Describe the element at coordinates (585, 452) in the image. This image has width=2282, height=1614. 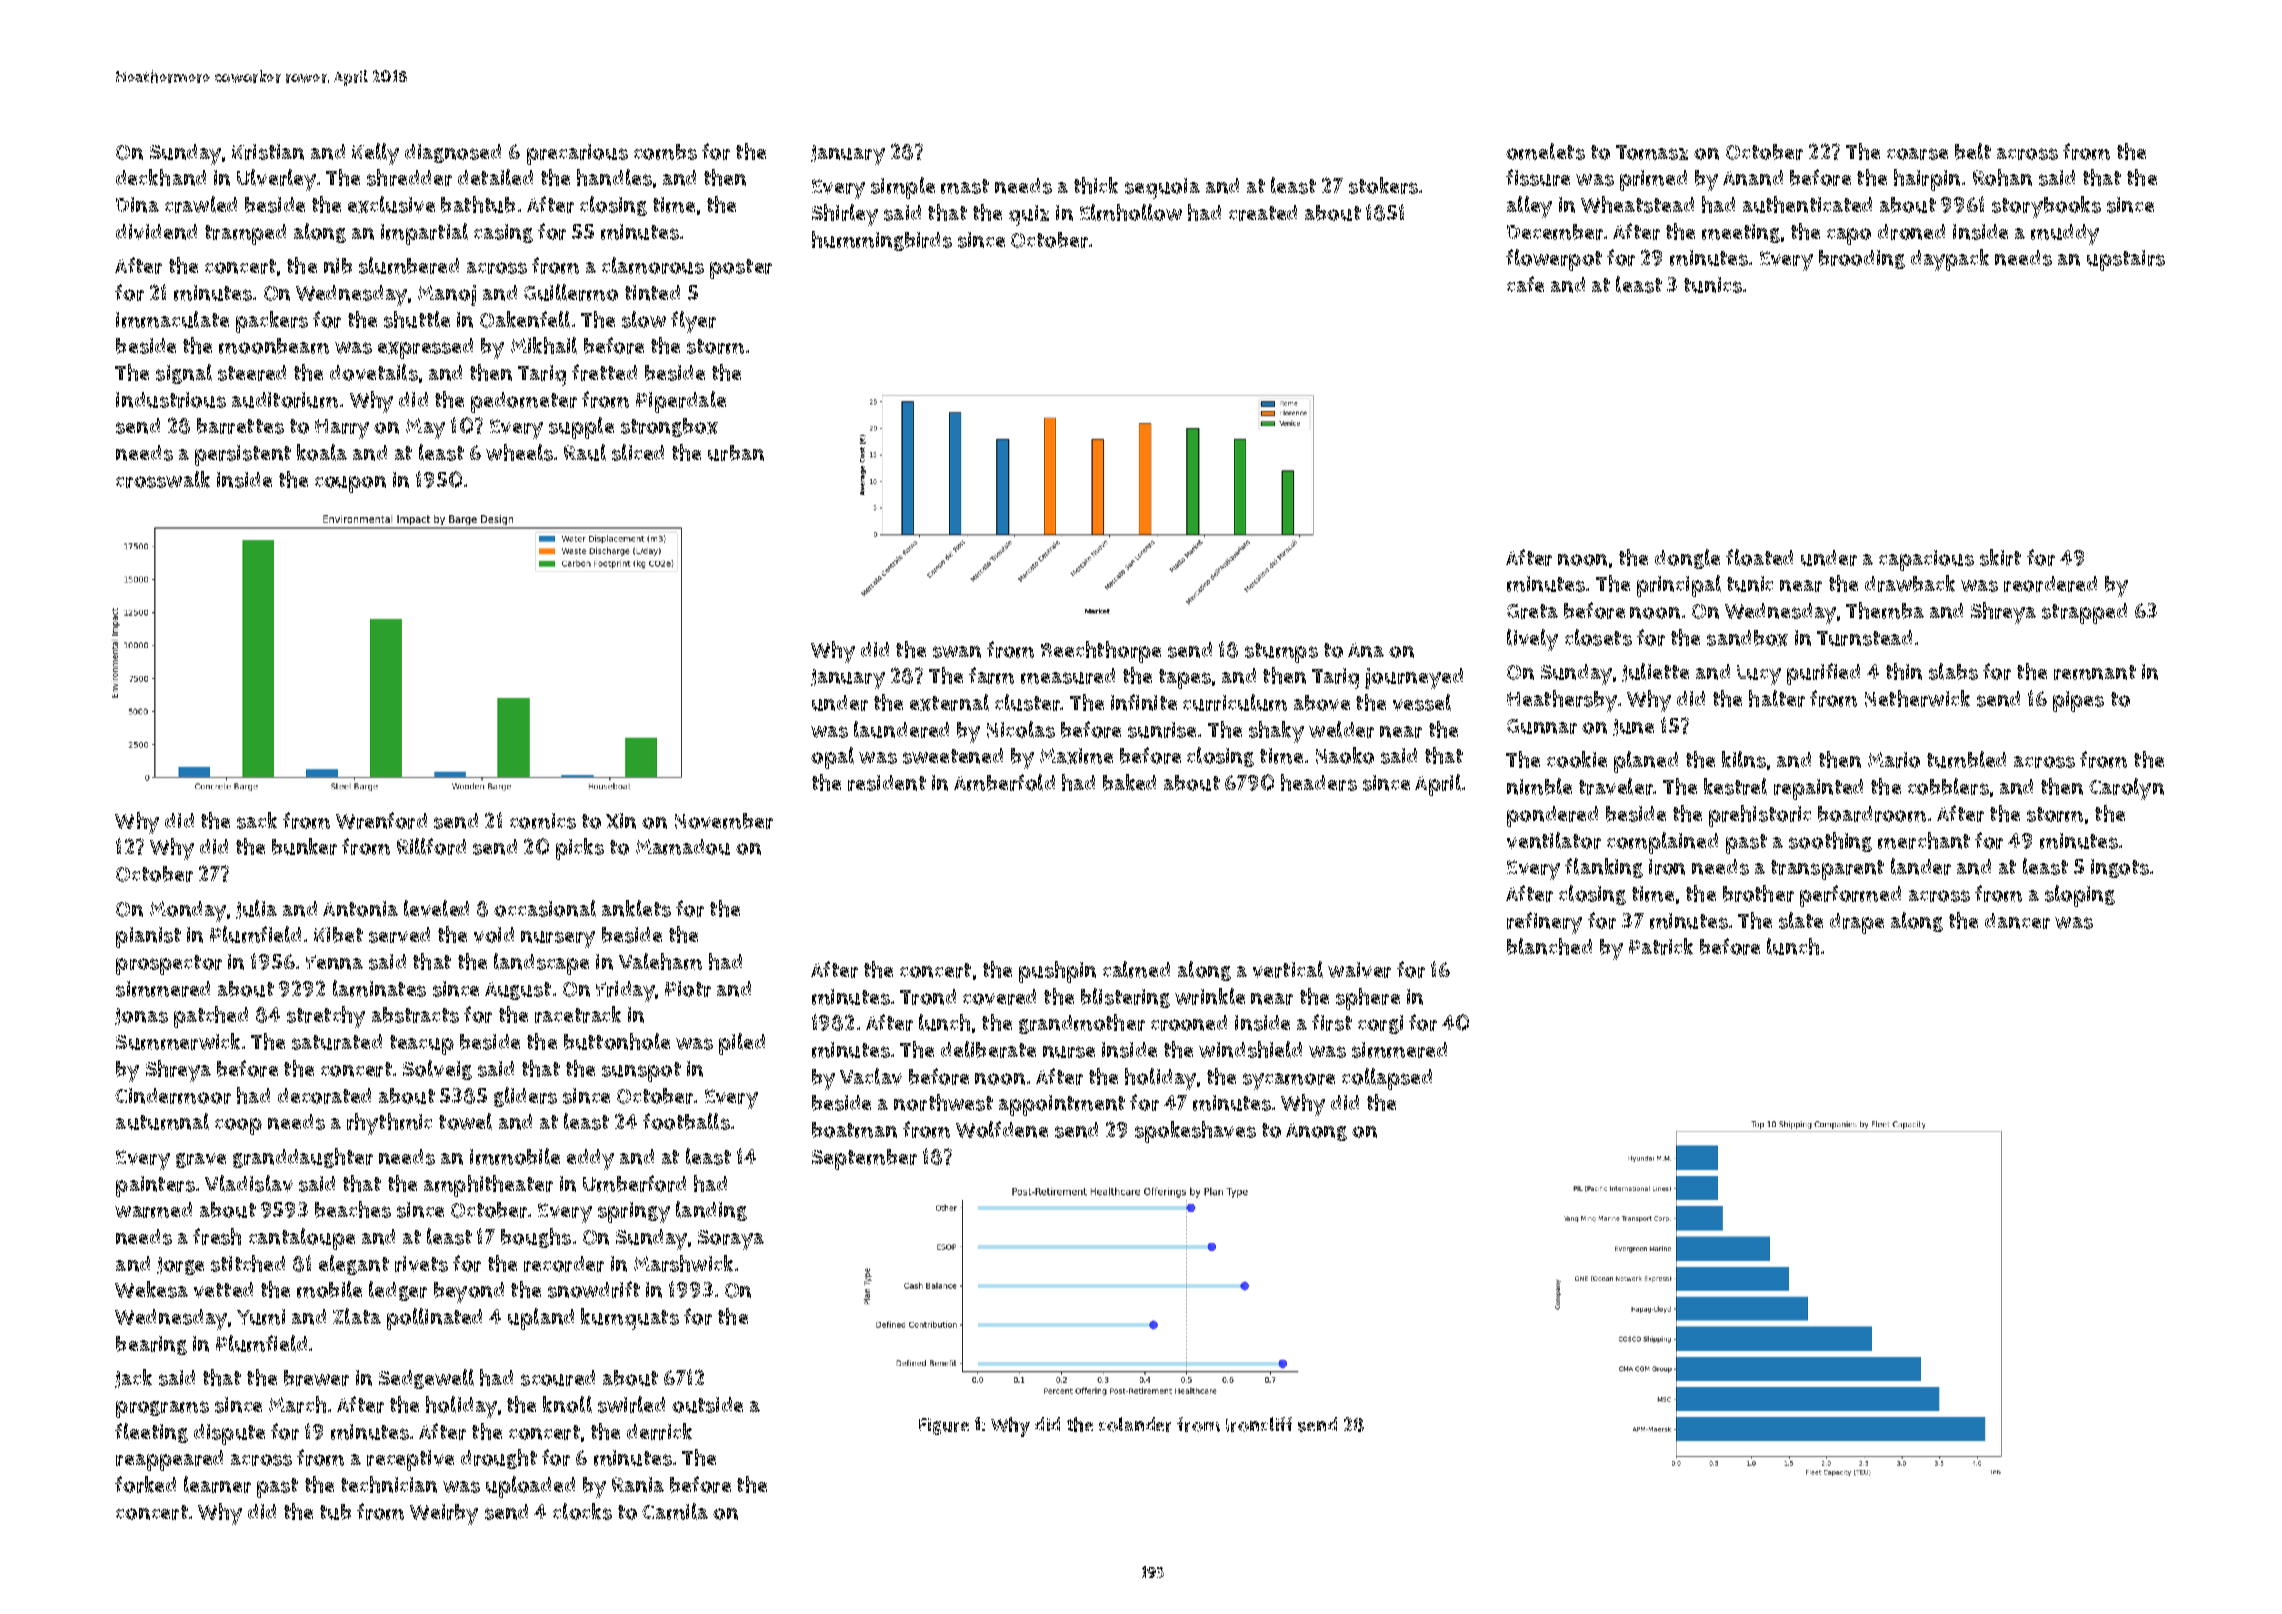
I see `Raul` at that location.
